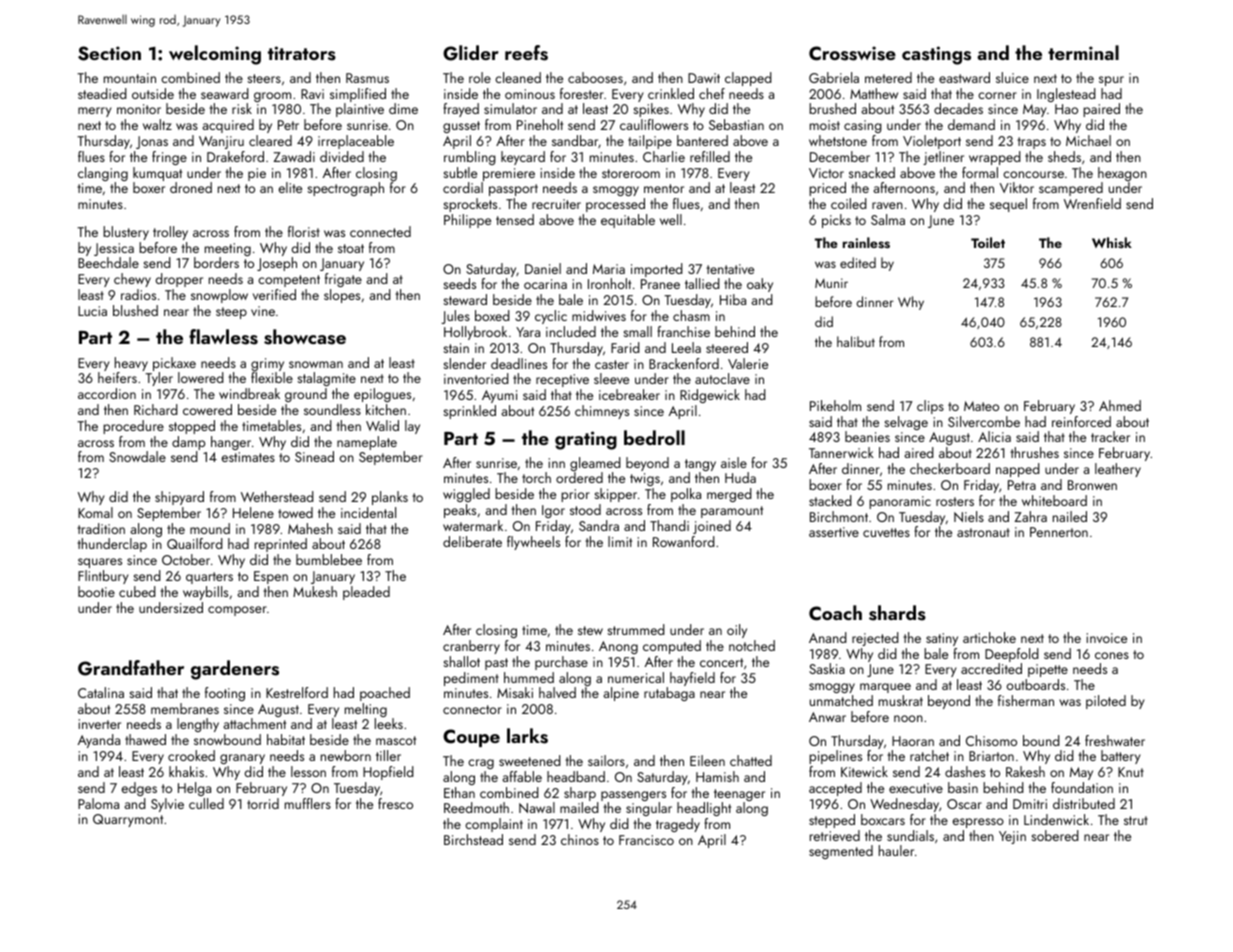 The width and height of the screenshot is (1233, 952). Describe the element at coordinates (1111, 81) in the screenshot. I see `spur` at that location.
